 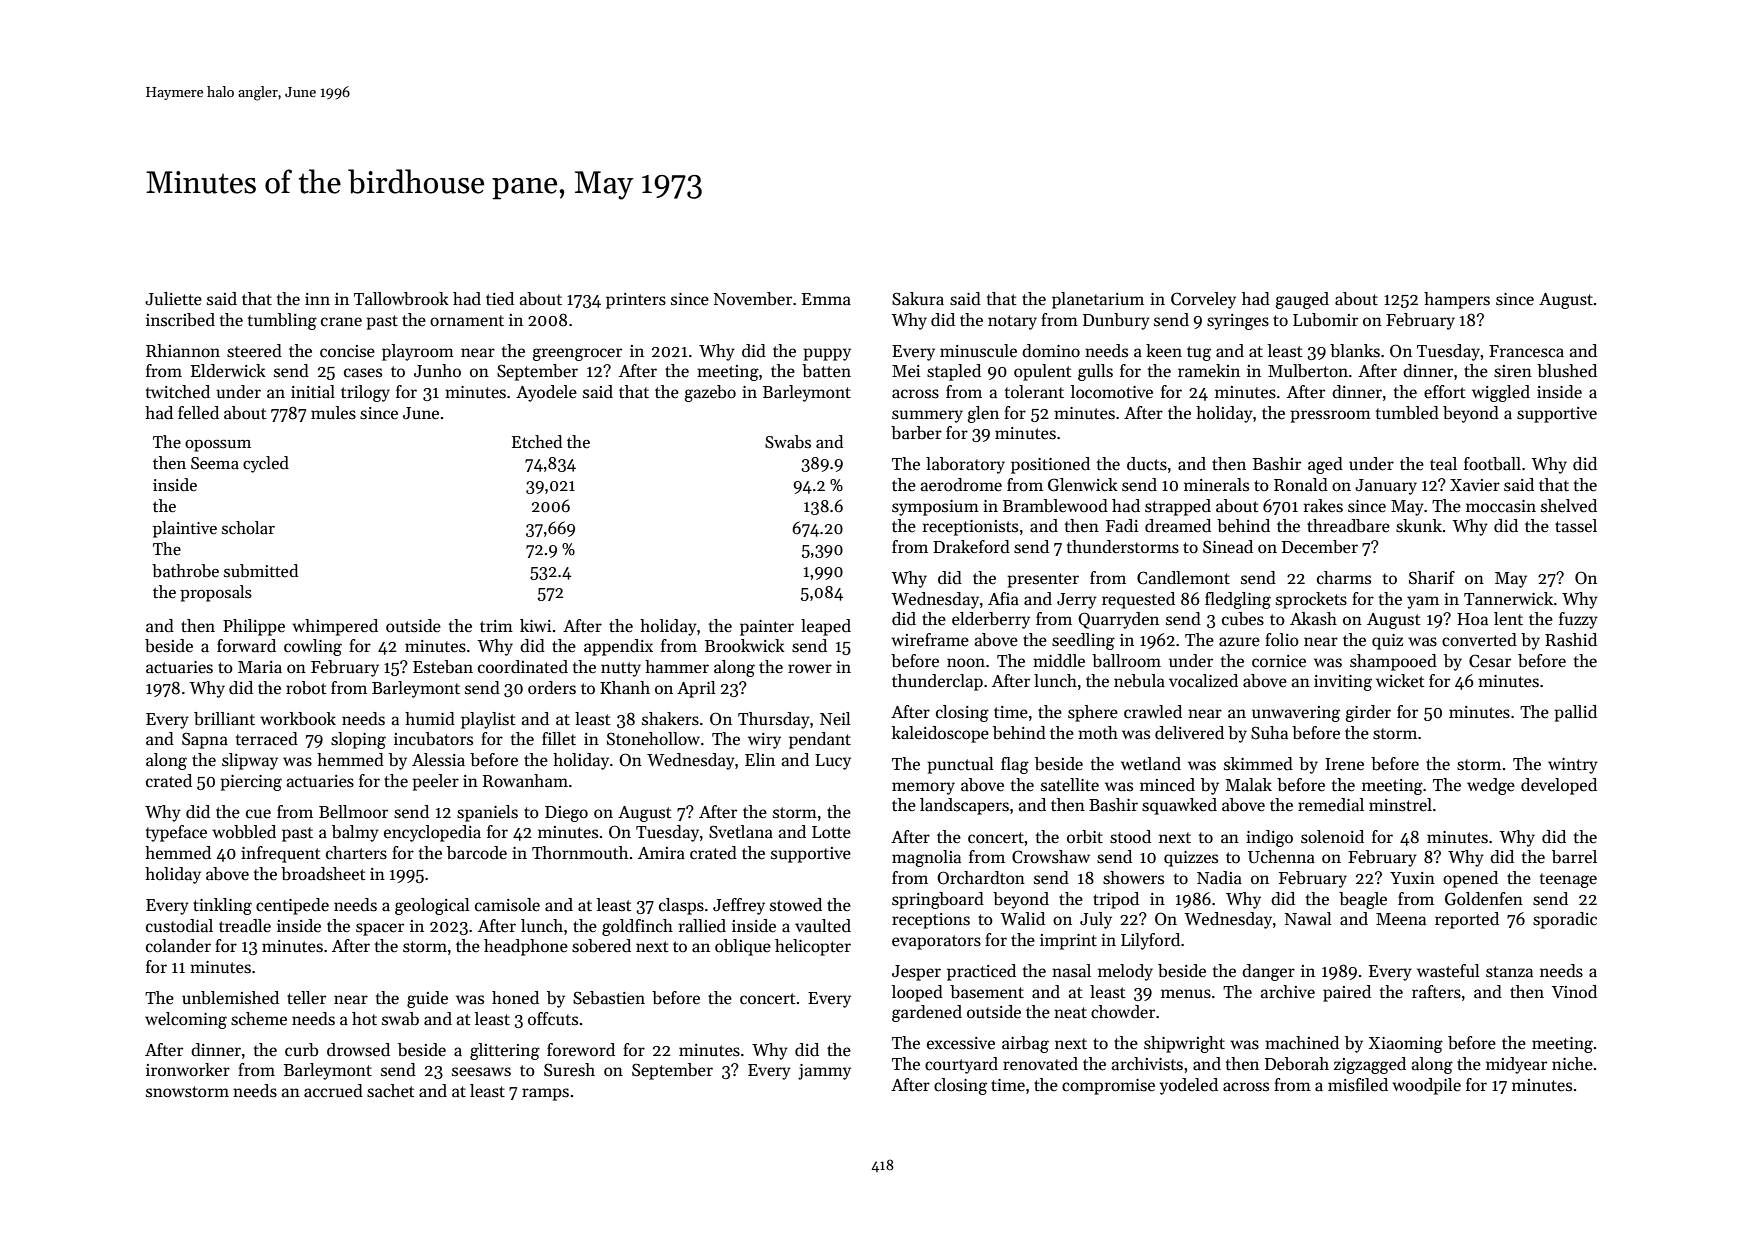 What do you see at coordinates (923, 788) in the screenshot?
I see `memory` at bounding box center [923, 788].
